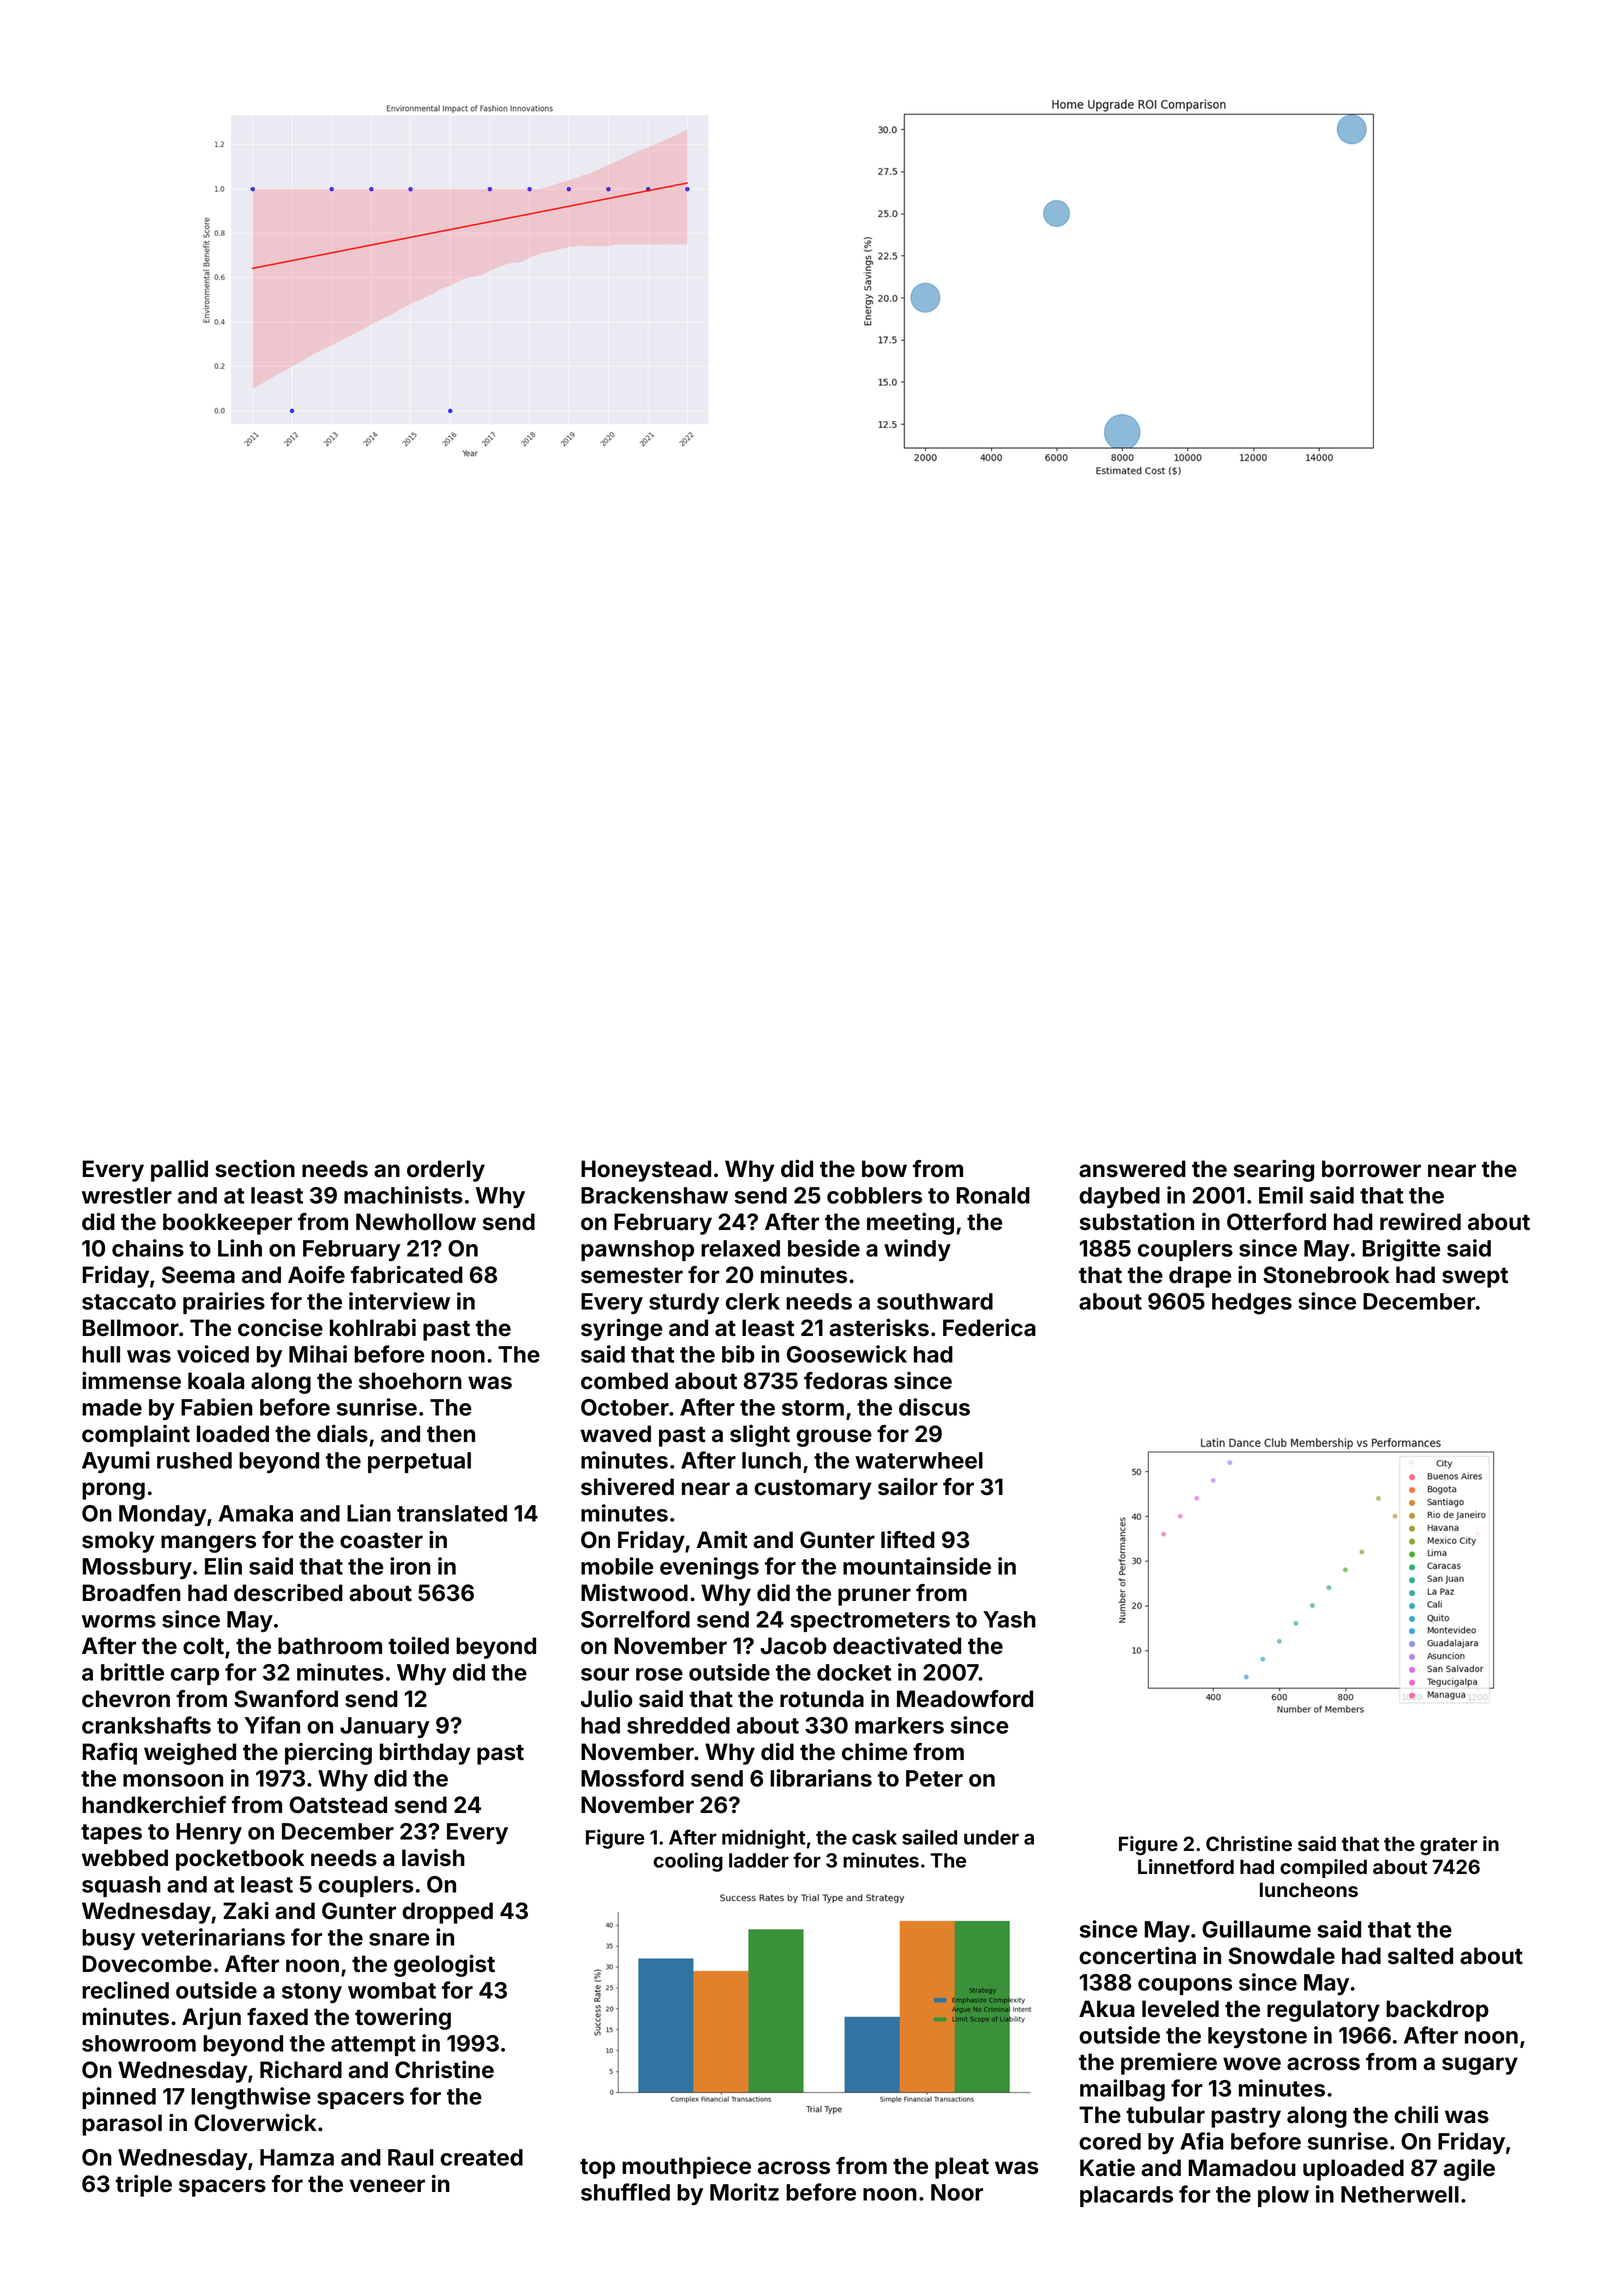 The width and height of the screenshot is (1620, 2292). Describe the element at coordinates (209, 1833) in the screenshot. I see `Henry` at that location.
